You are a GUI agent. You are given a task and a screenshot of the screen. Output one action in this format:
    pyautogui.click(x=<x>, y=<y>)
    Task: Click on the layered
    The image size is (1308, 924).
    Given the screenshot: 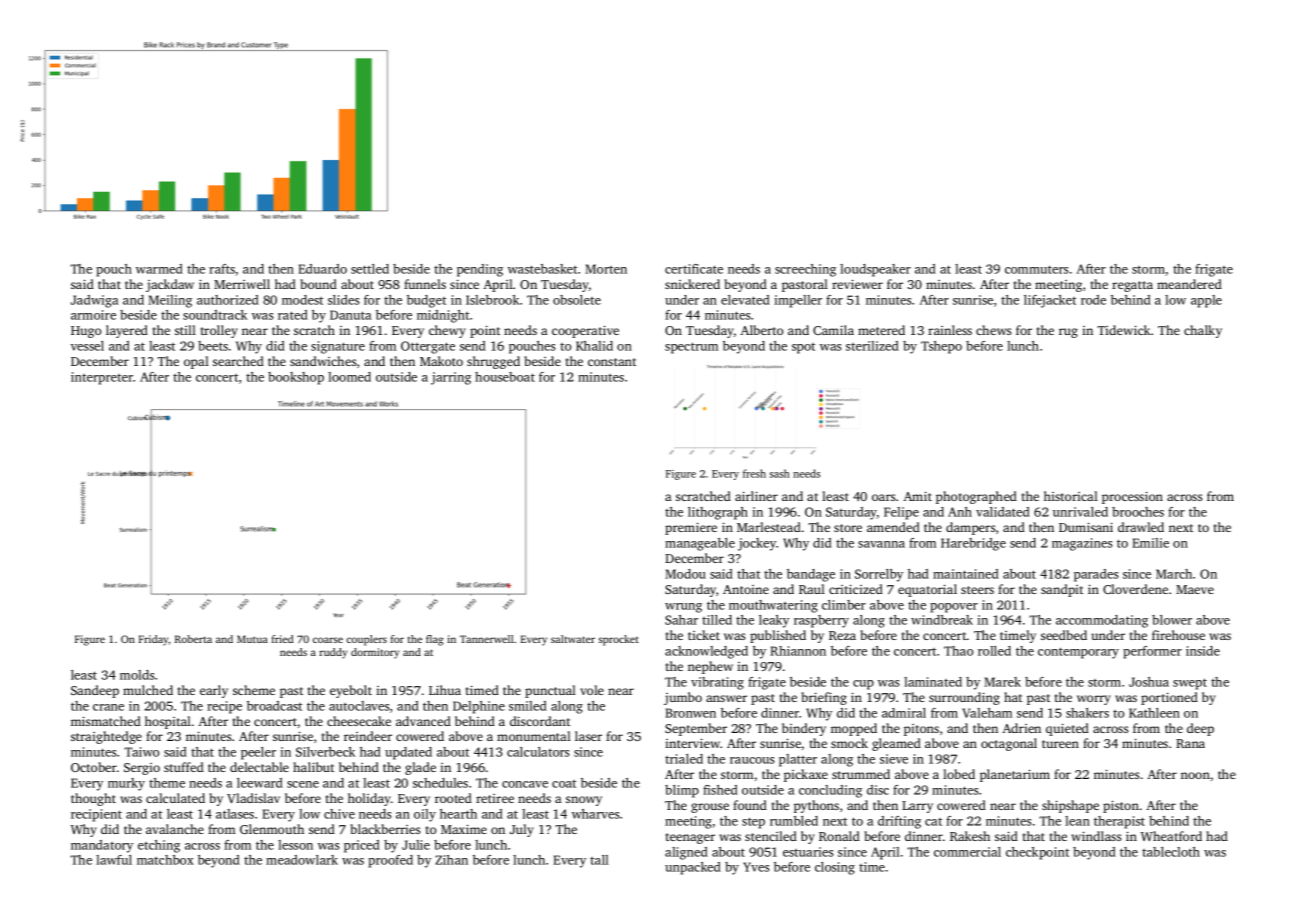 What is the action you would take?
    pyautogui.click(x=127, y=331)
